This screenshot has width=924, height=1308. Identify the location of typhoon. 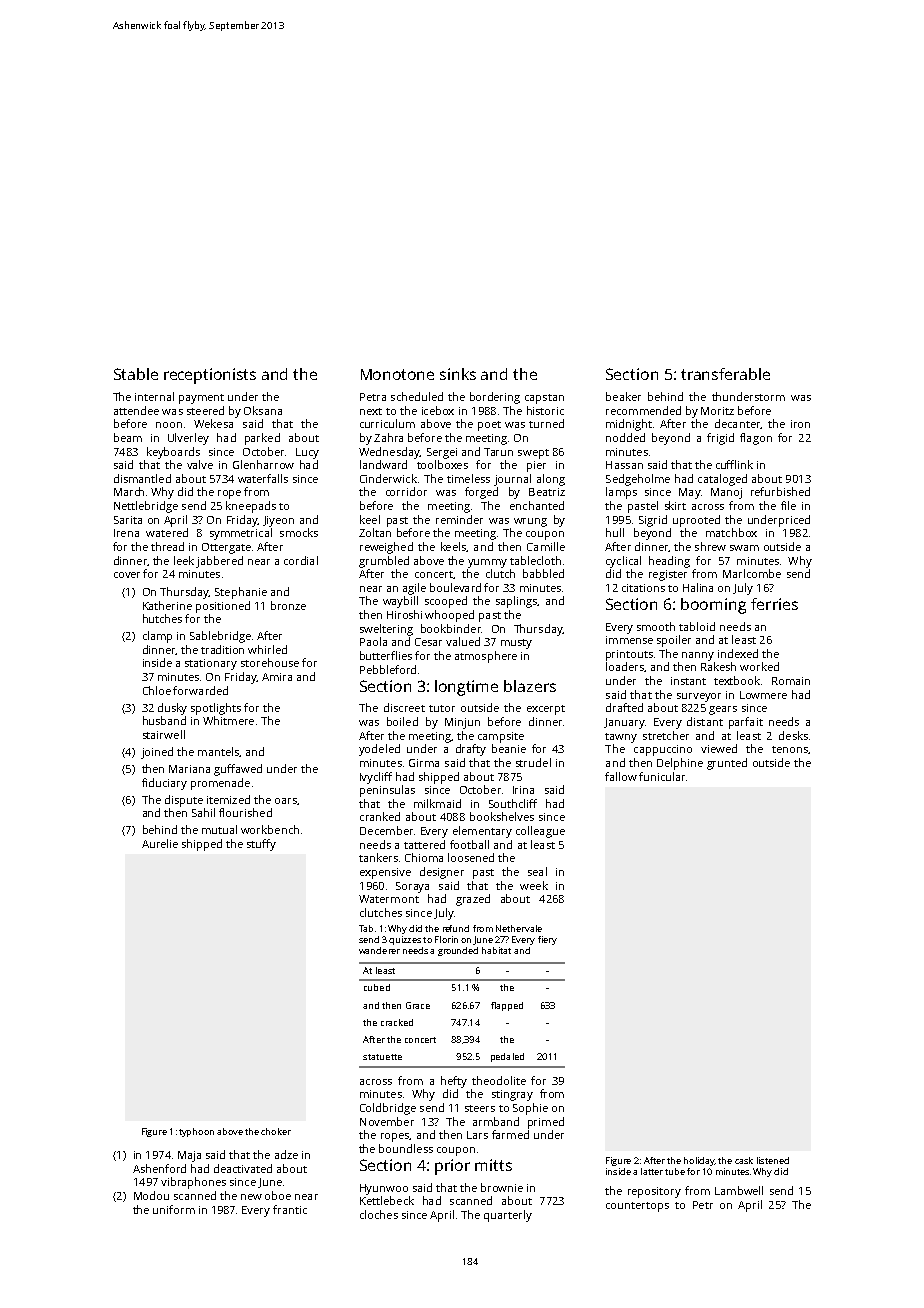
(196, 1132).
